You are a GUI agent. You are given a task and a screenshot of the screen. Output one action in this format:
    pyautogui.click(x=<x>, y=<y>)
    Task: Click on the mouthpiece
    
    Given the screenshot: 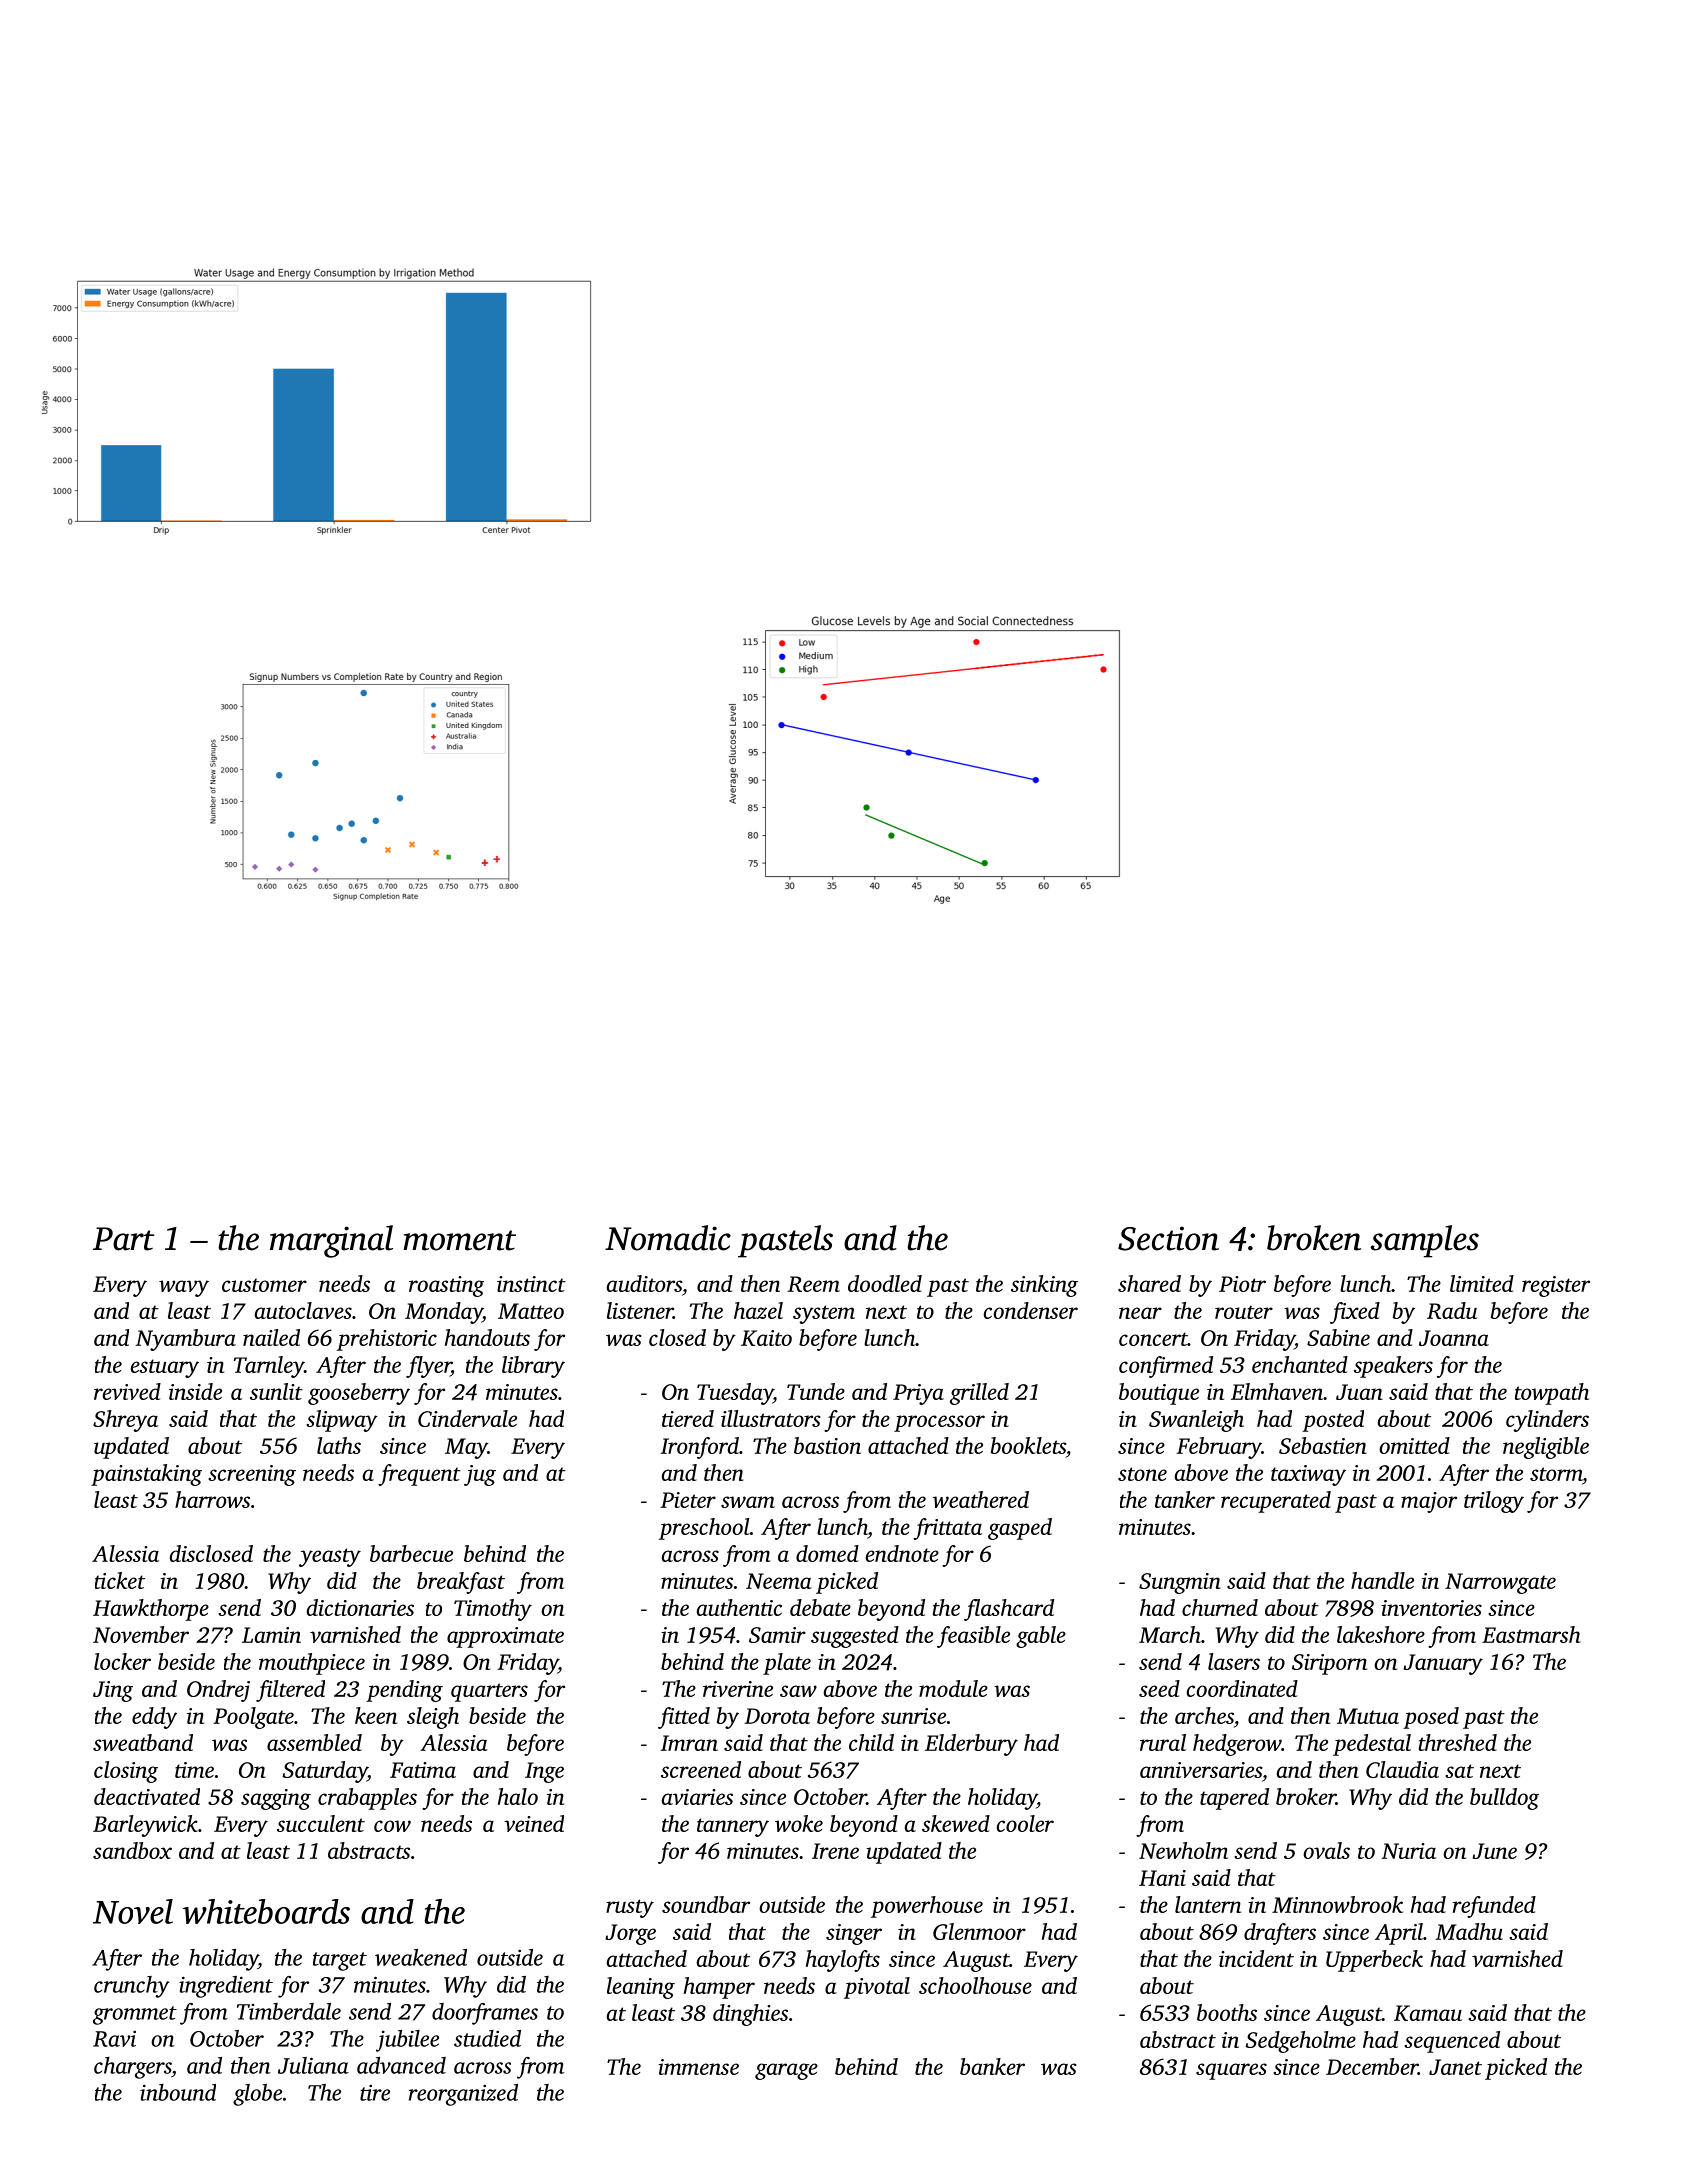 What is the action you would take?
    pyautogui.click(x=312, y=1664)
